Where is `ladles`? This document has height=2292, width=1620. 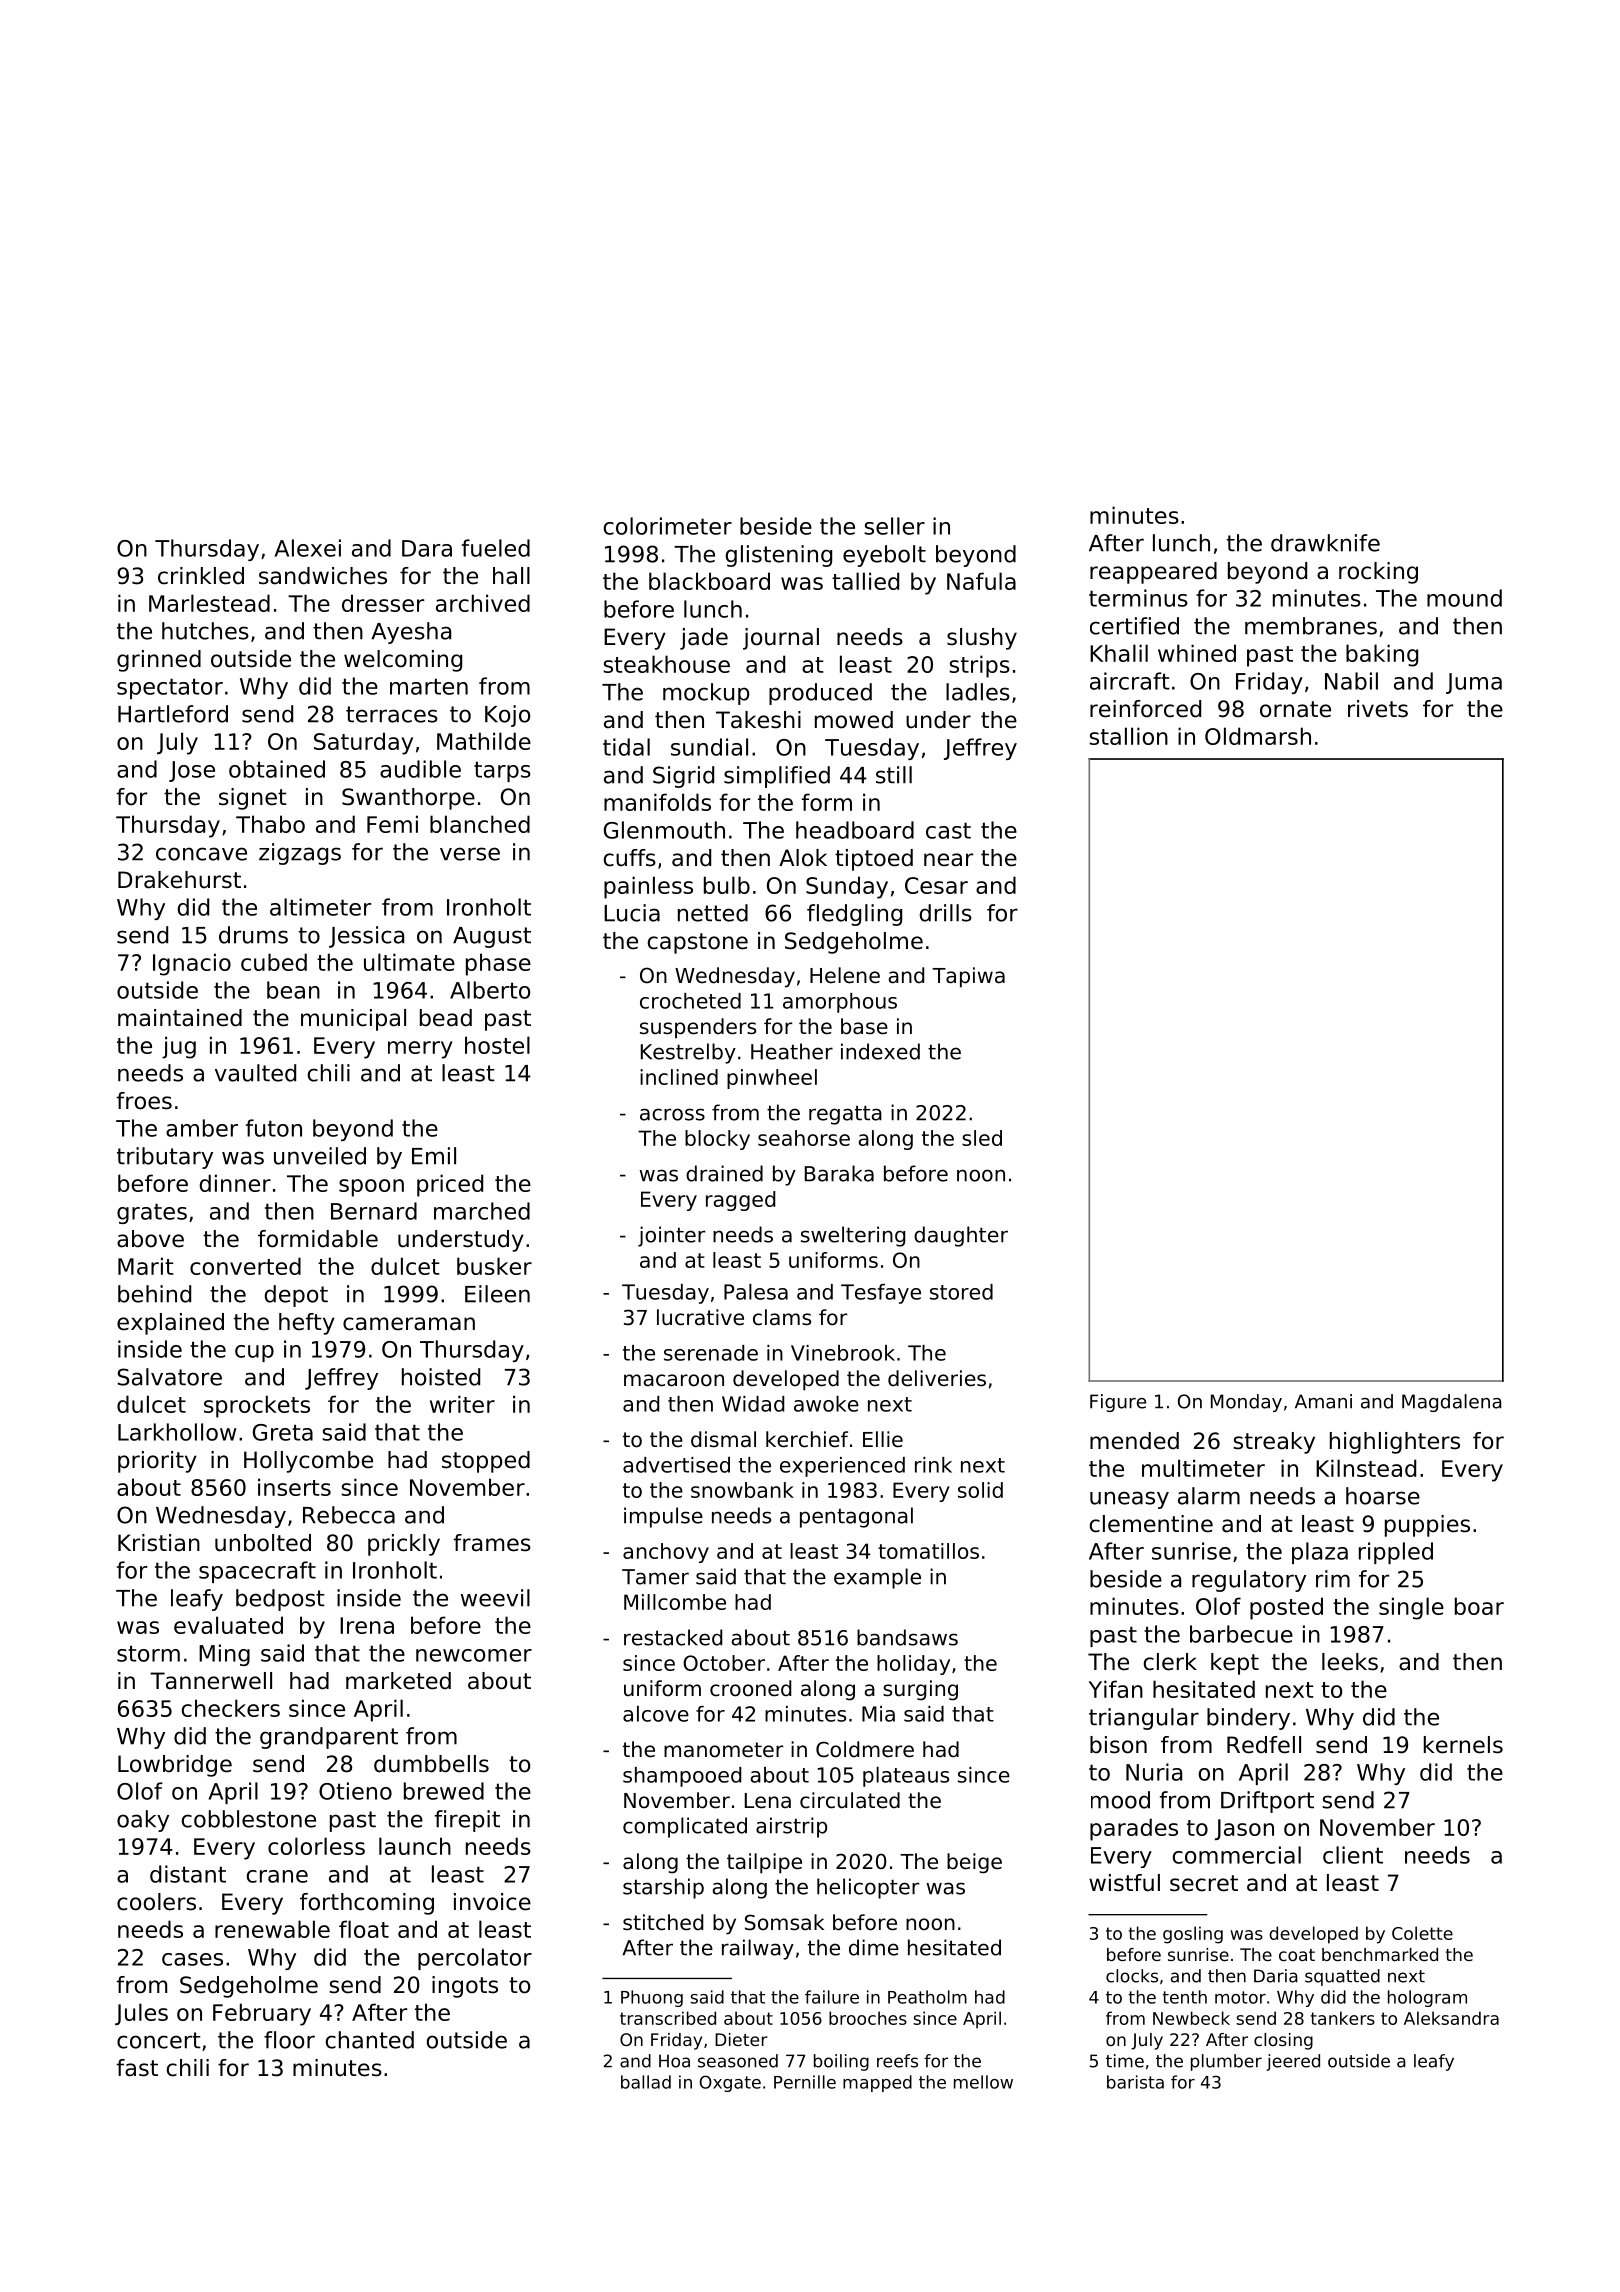
ladles is located at coordinates (978, 692).
